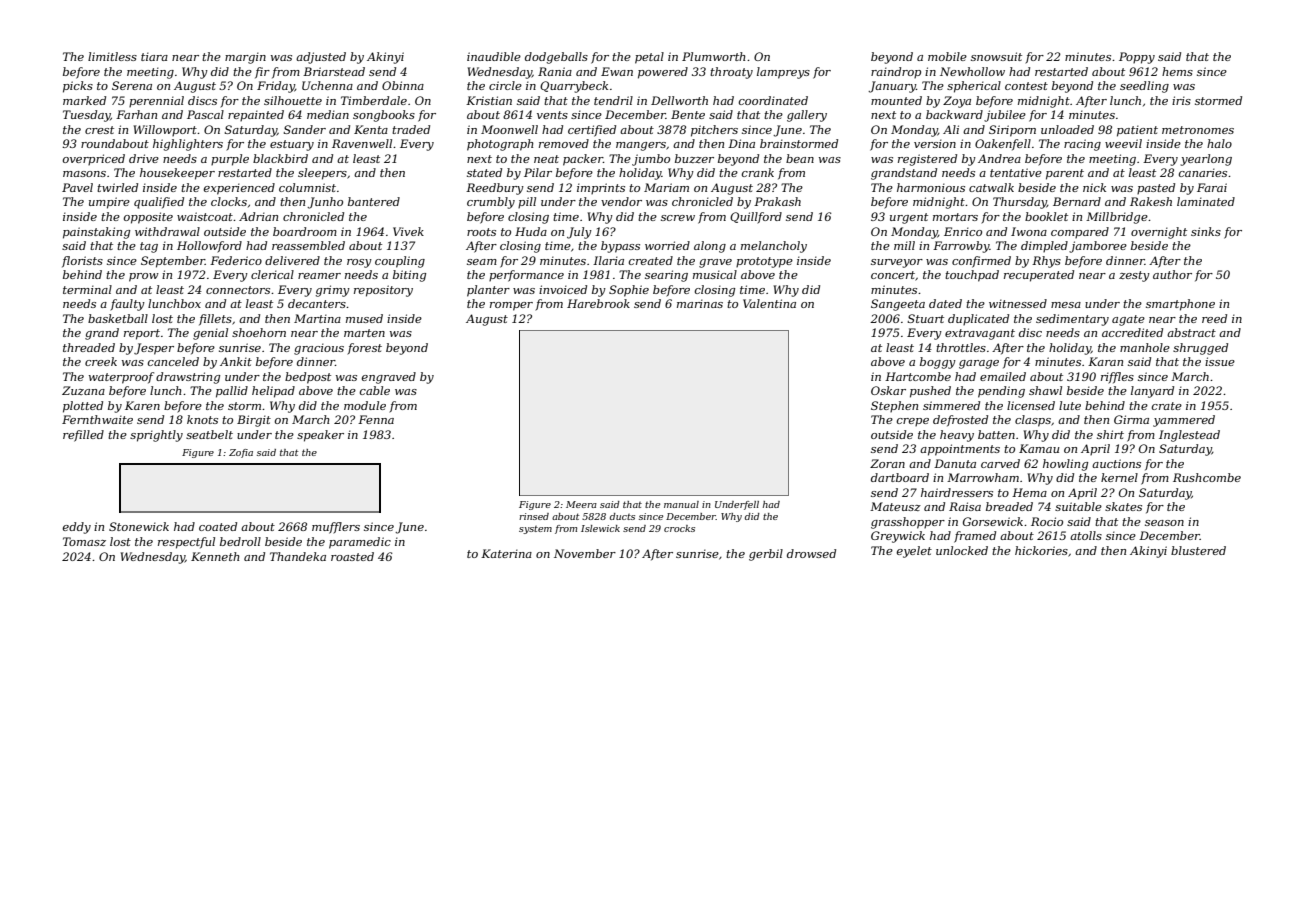 This screenshot has width=1308, height=924. What do you see at coordinates (896, 72) in the screenshot?
I see `raindrop` at bounding box center [896, 72].
